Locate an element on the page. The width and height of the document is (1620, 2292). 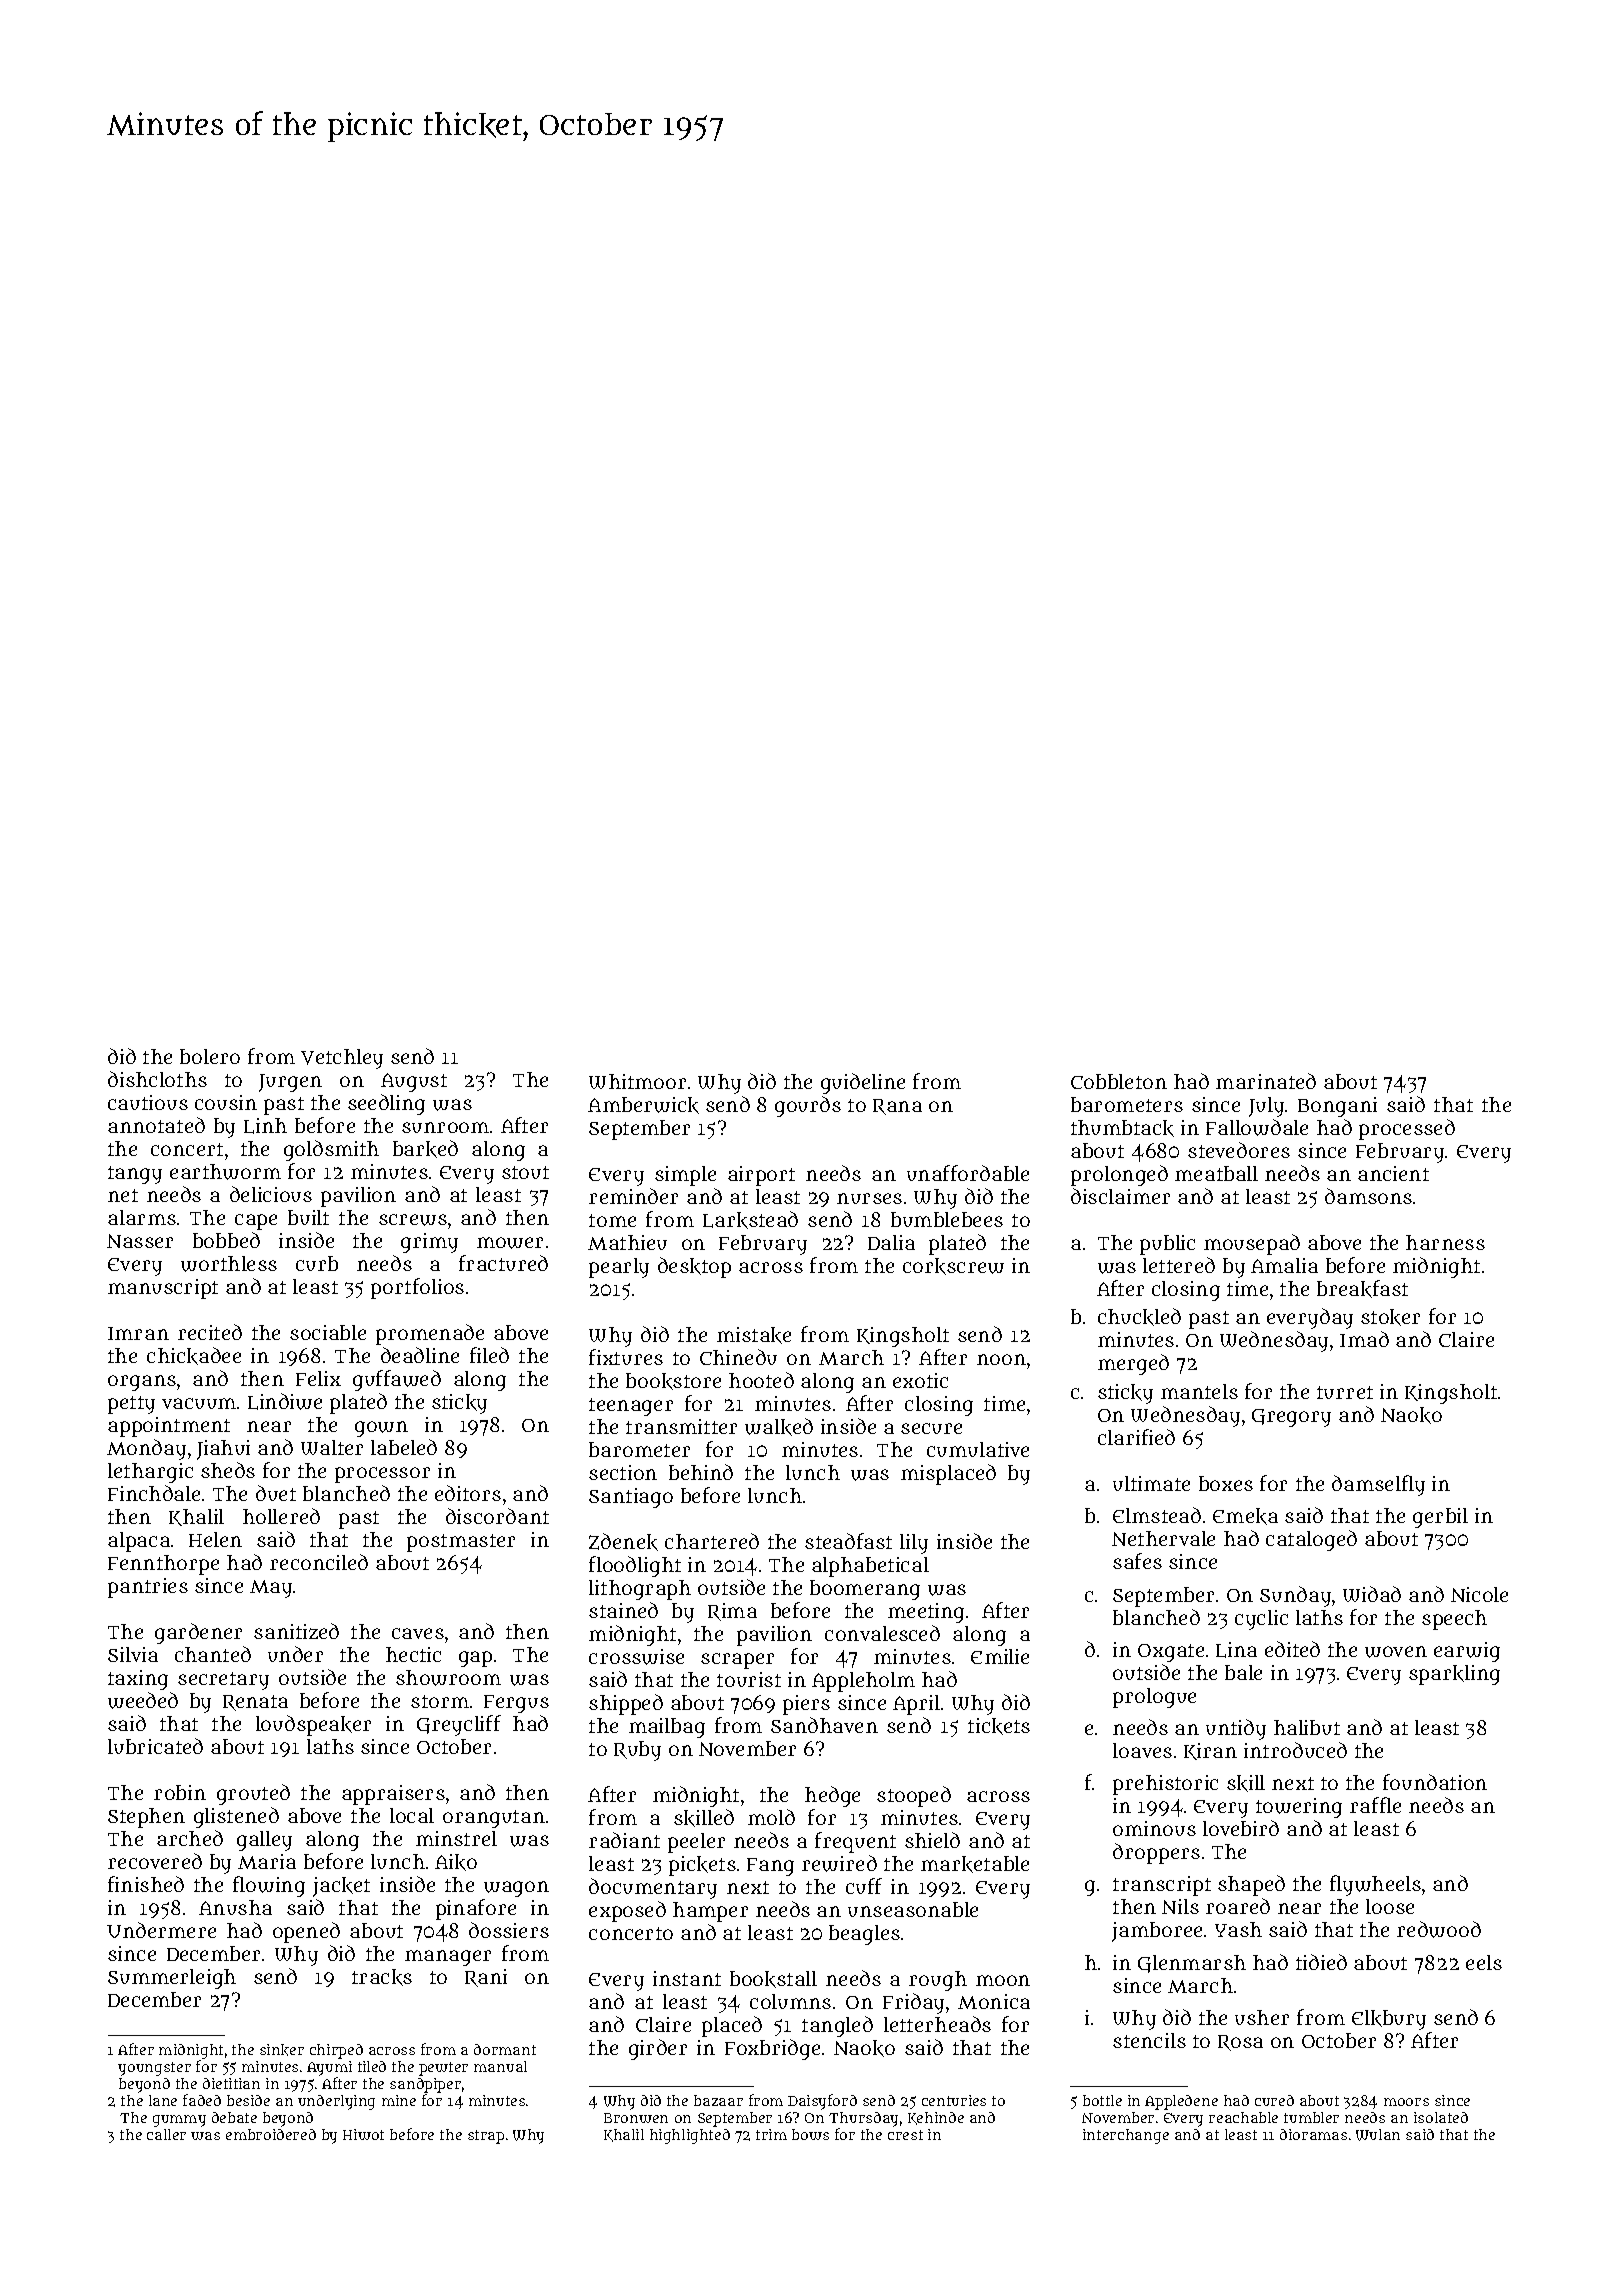
Vetchley is located at coordinates (342, 1059).
